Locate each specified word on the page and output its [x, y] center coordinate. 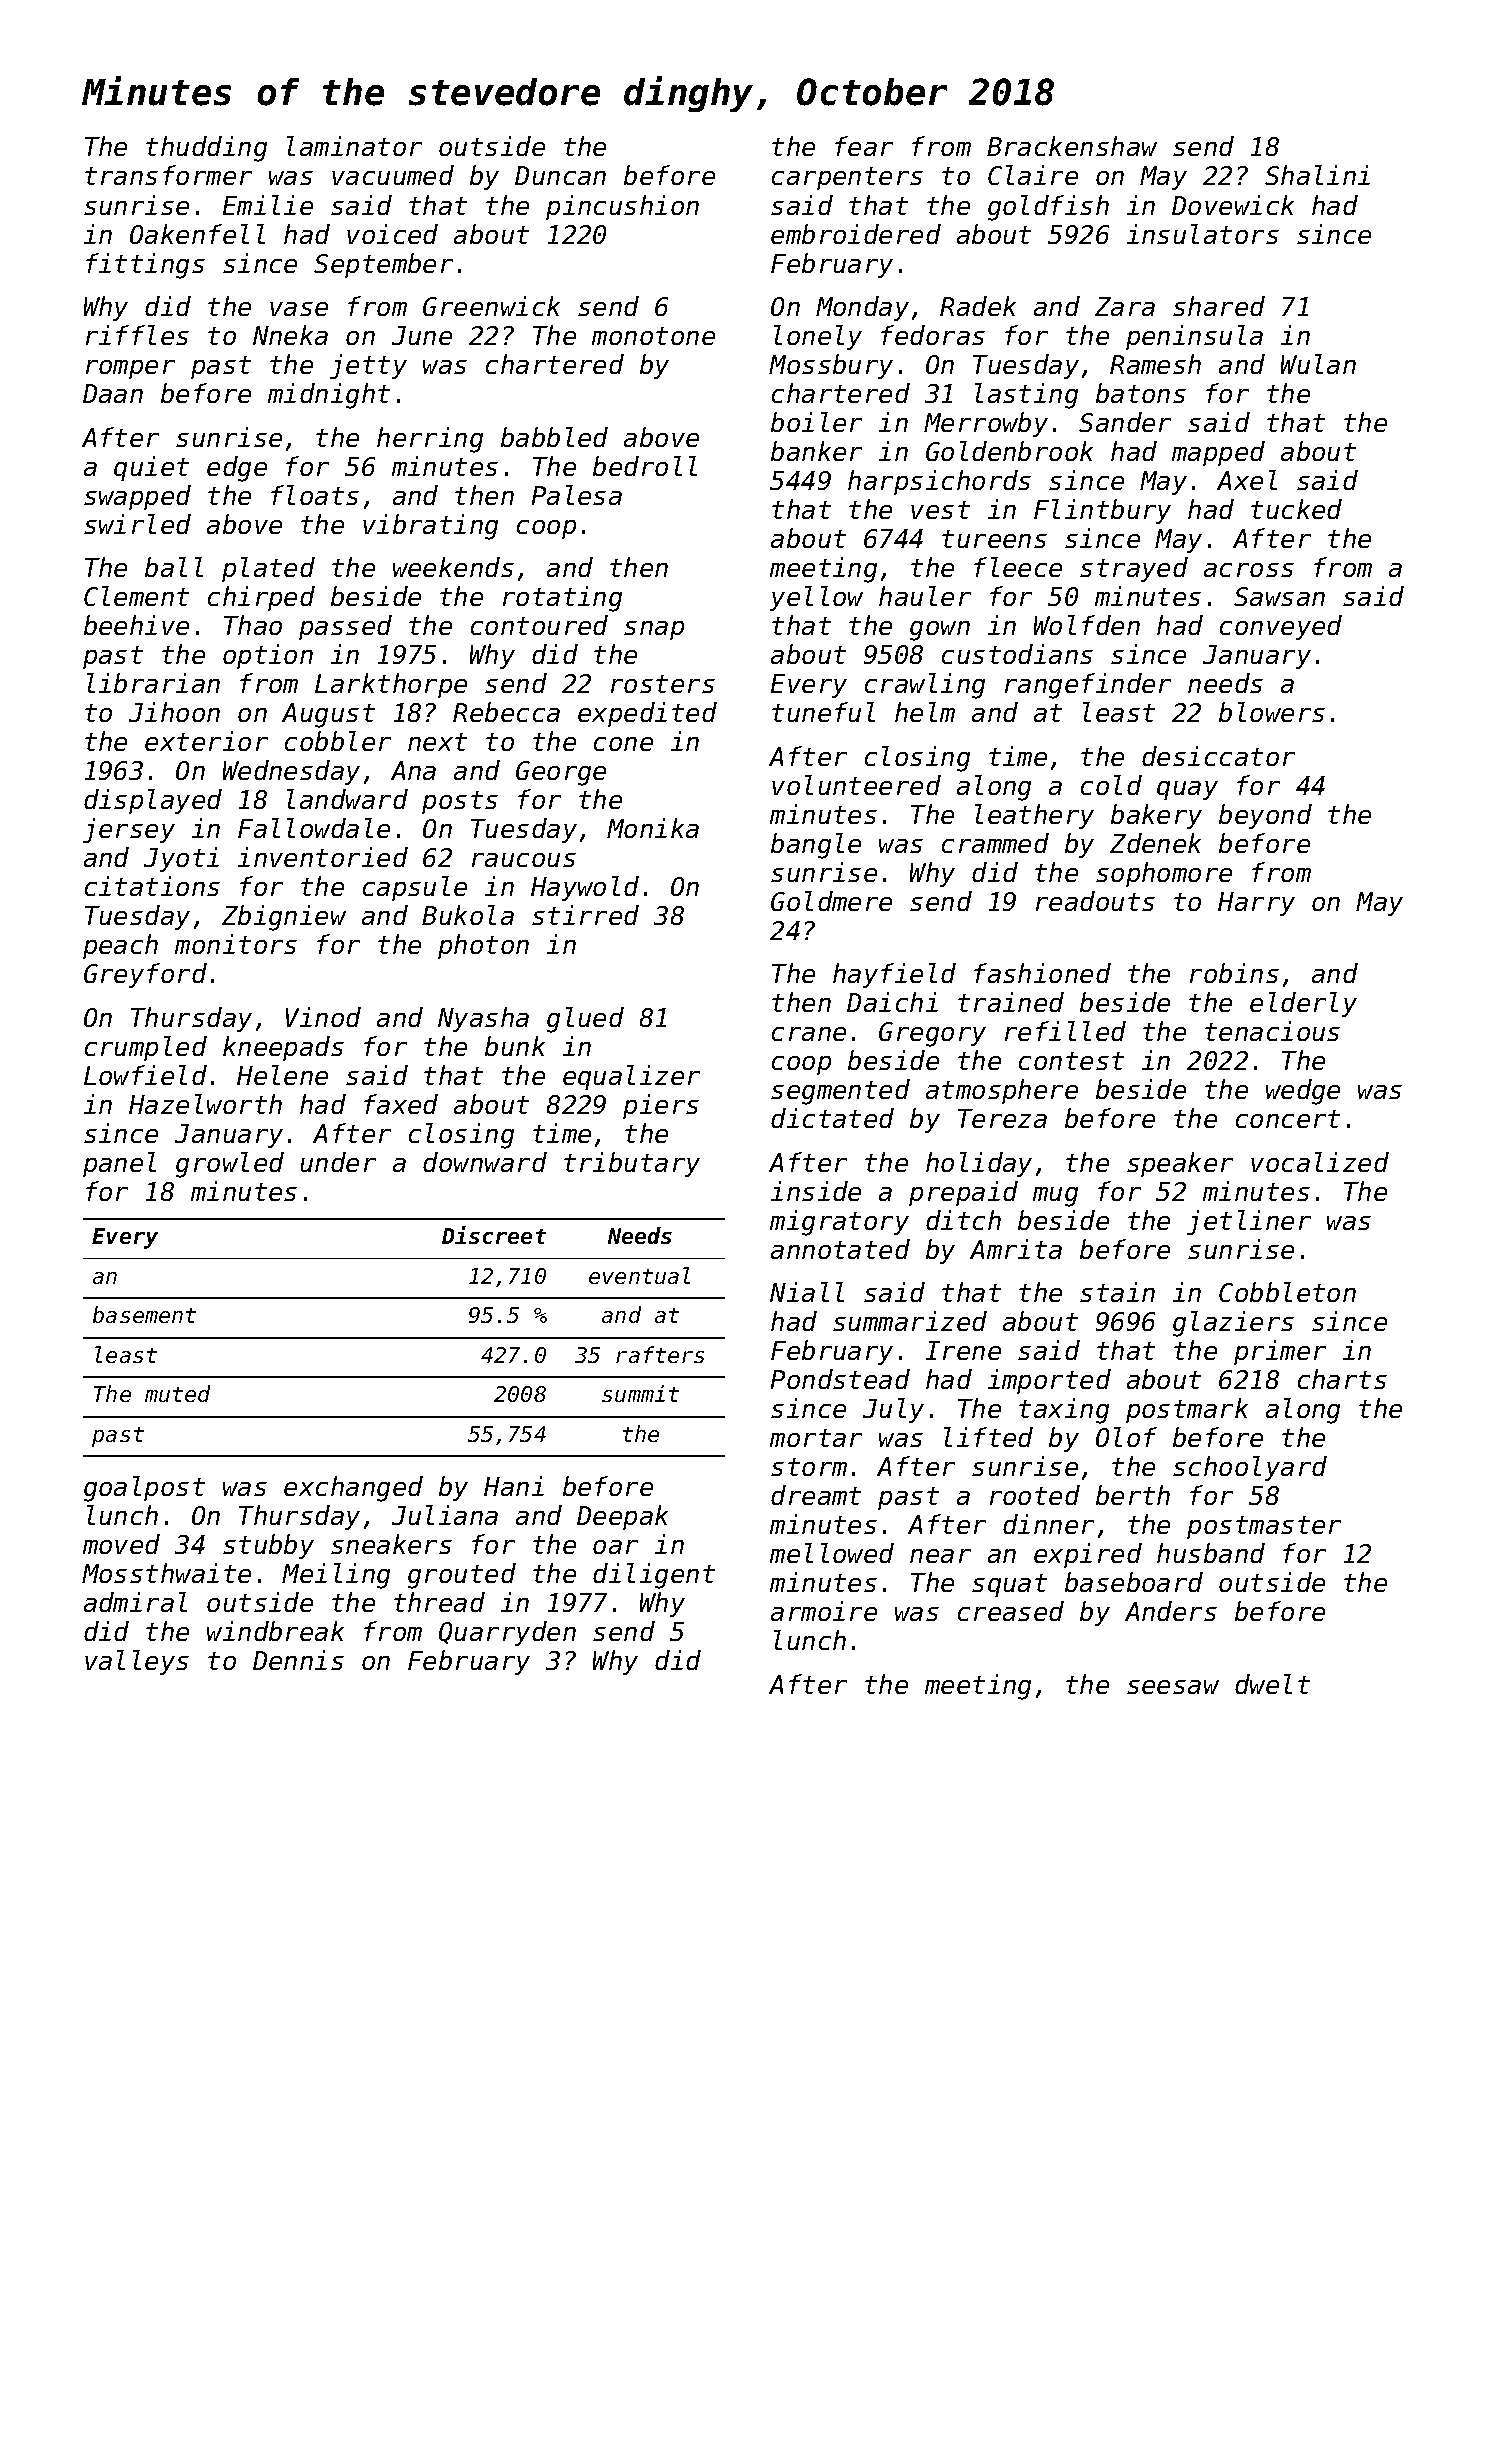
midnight [329, 396]
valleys [137, 1662]
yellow [816, 598]
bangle [816, 846]
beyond [1265, 816]
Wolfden [1087, 625]
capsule [415, 888]
